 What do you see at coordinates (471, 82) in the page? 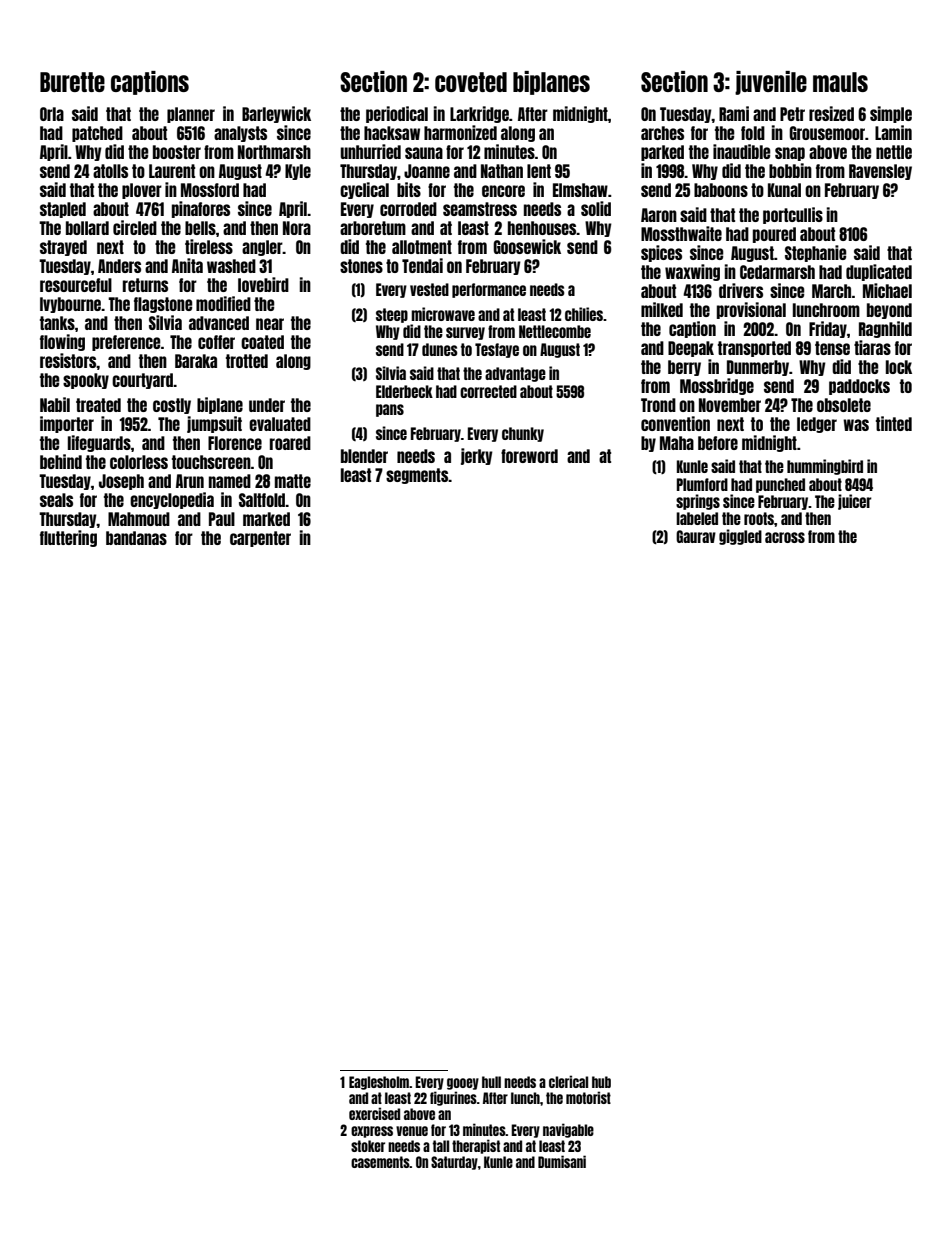
I see `coveted` at bounding box center [471, 82].
